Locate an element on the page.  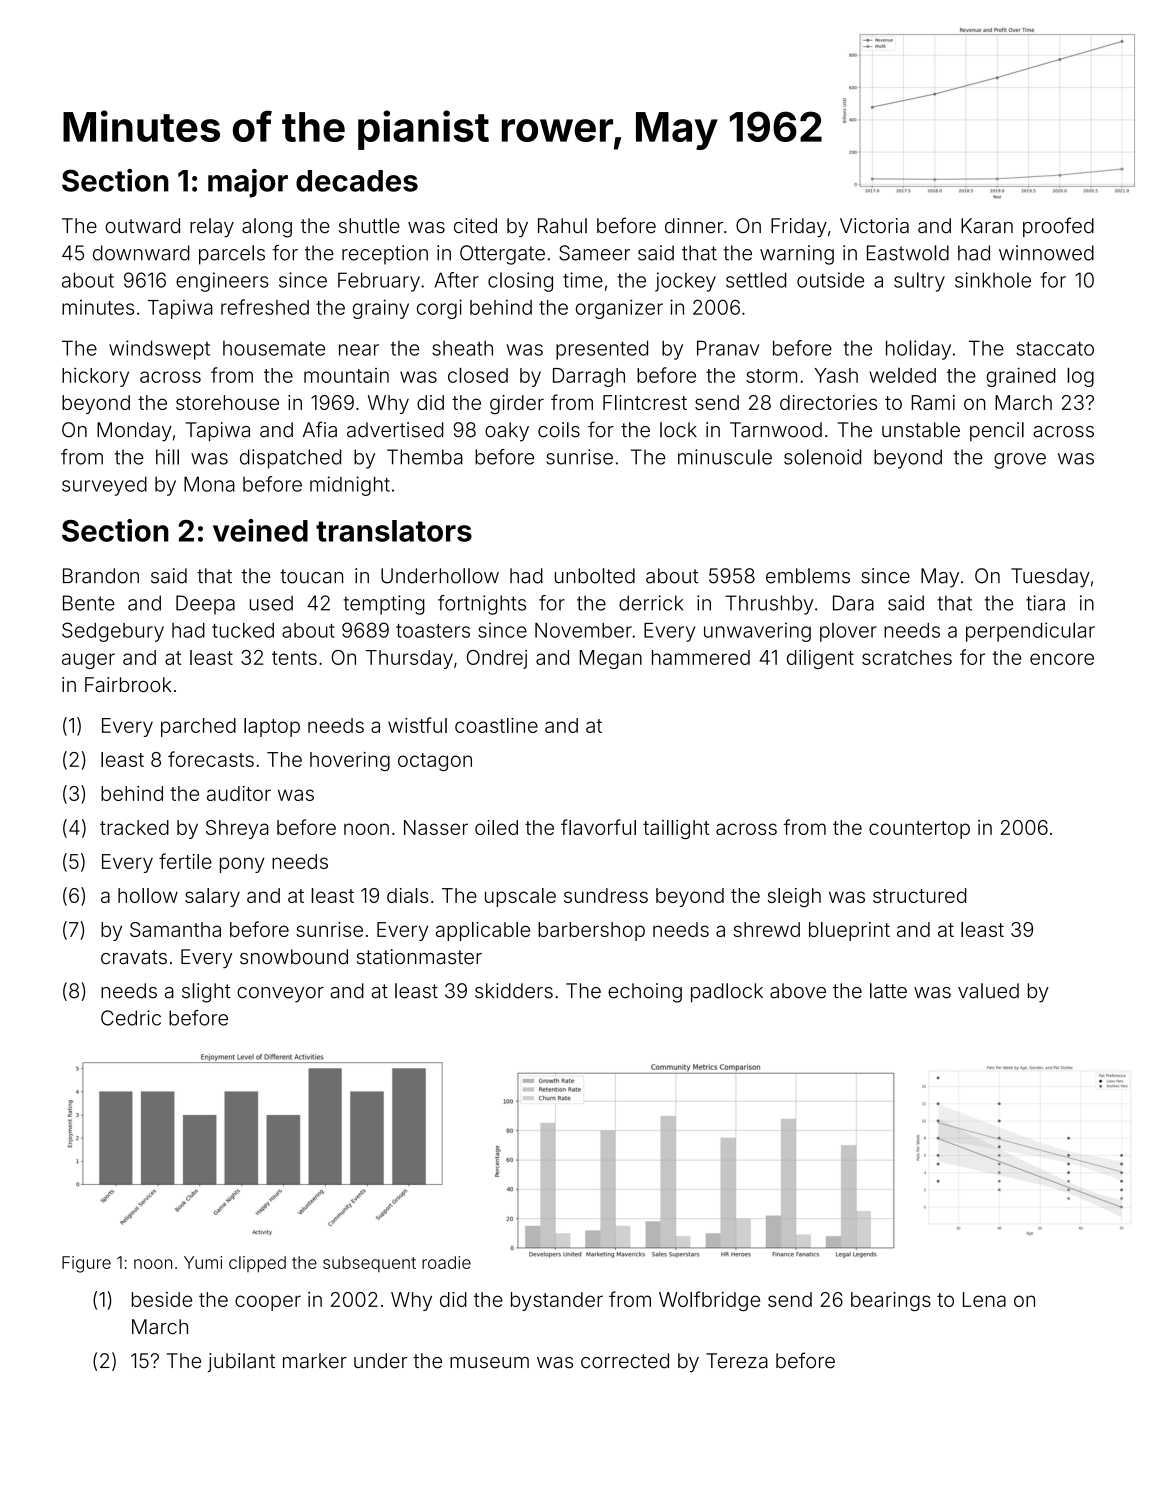
Victoria is located at coordinates (874, 226).
